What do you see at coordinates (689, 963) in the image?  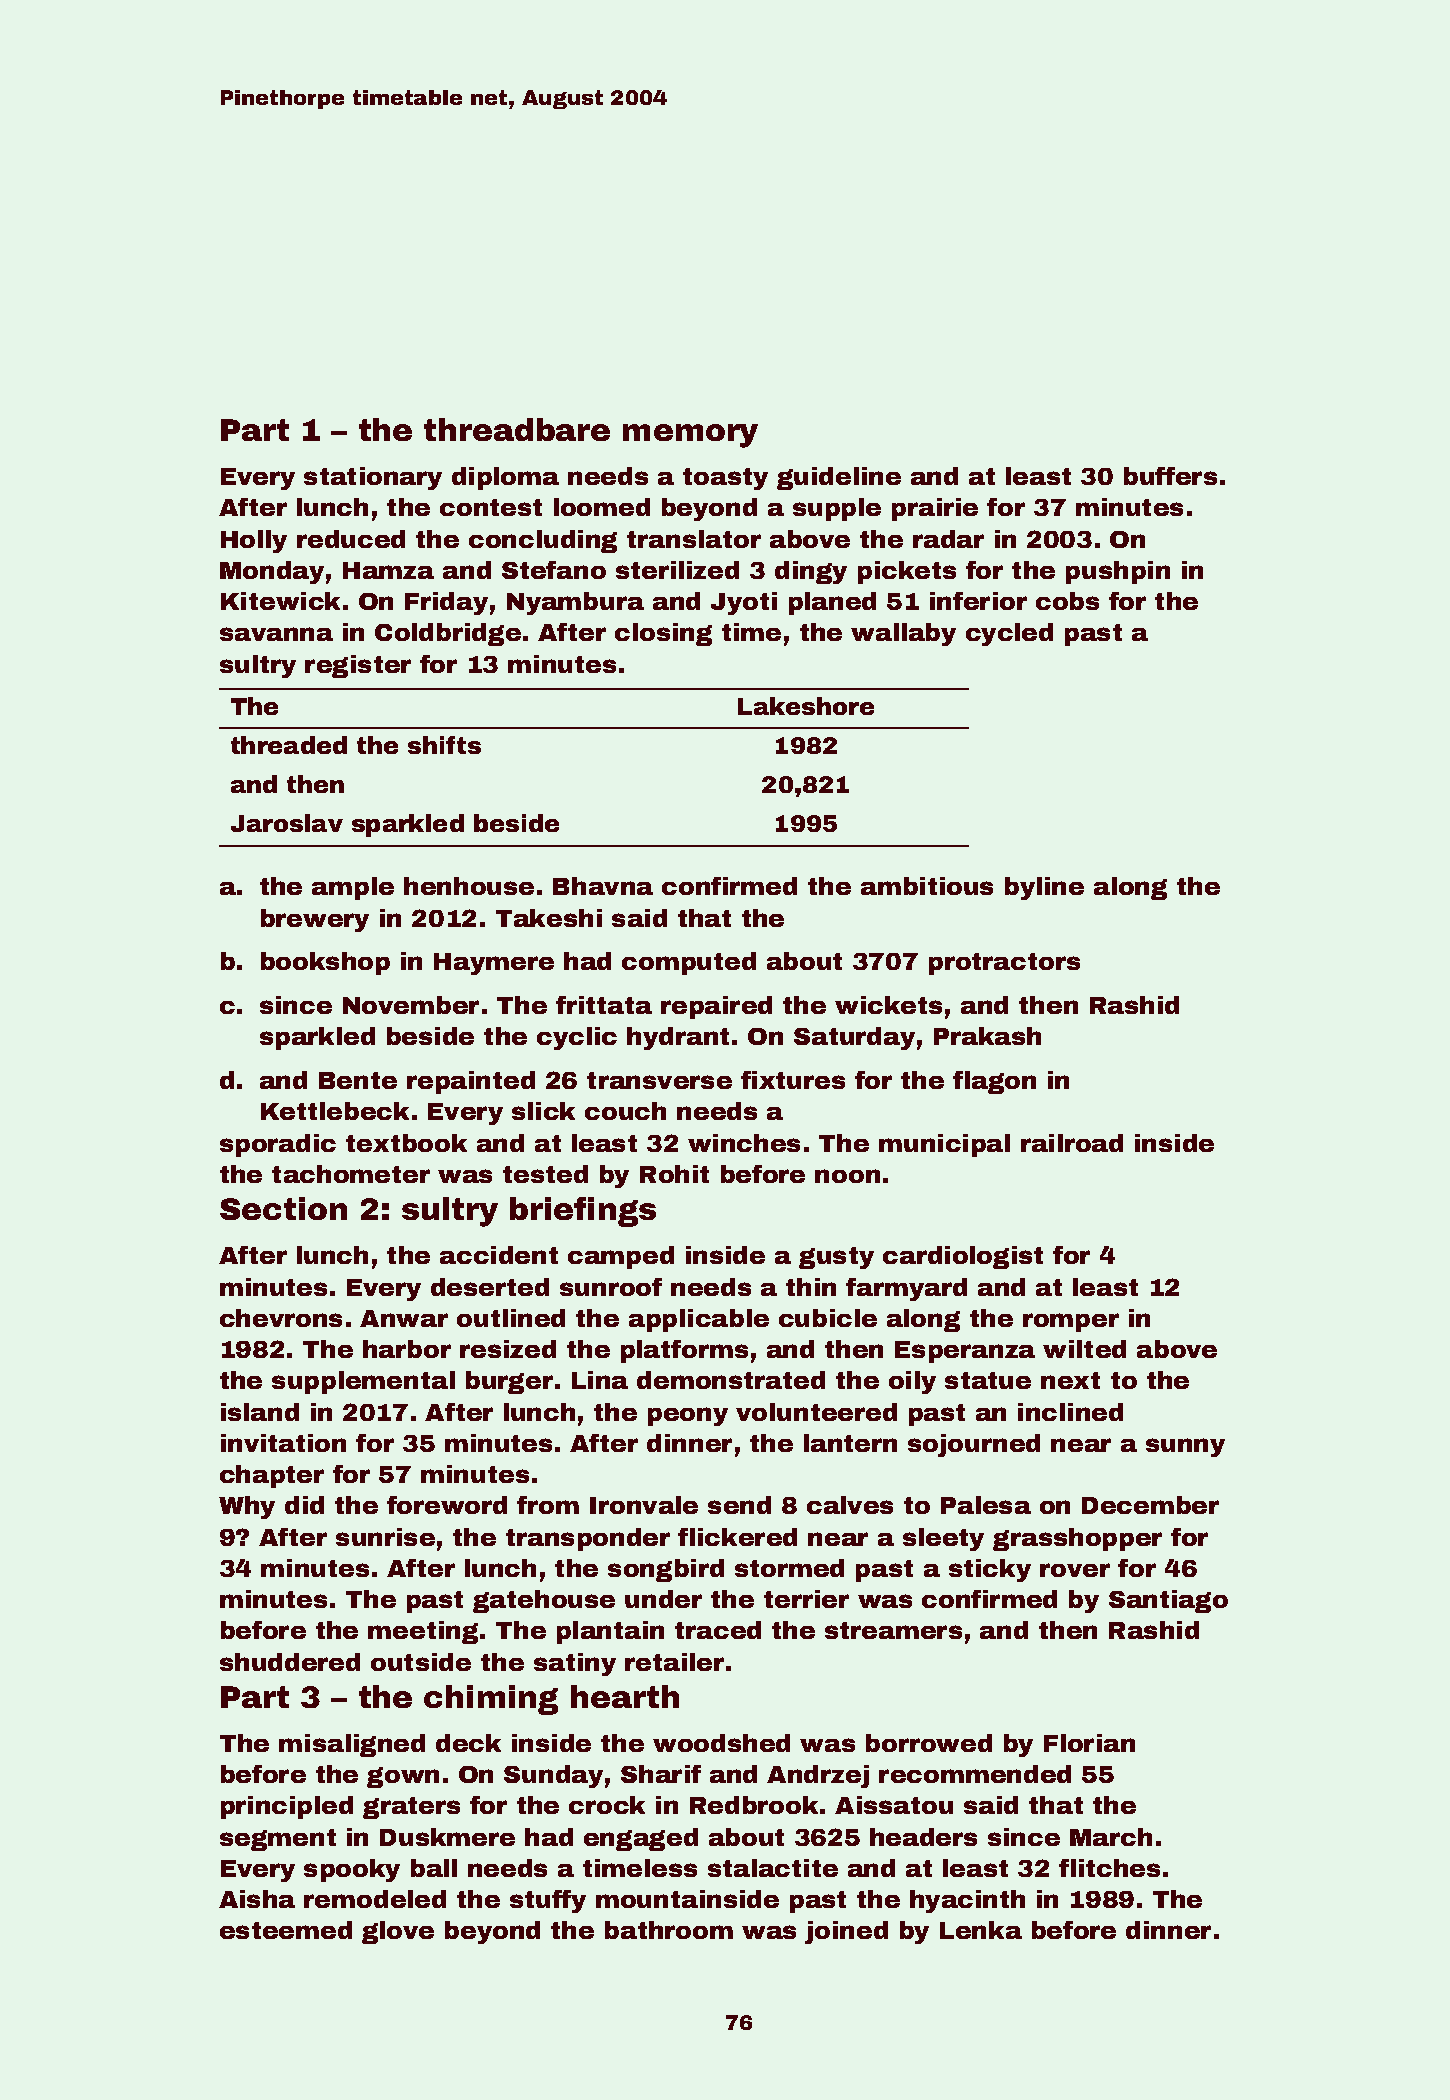 I see `computed` at bounding box center [689, 963].
